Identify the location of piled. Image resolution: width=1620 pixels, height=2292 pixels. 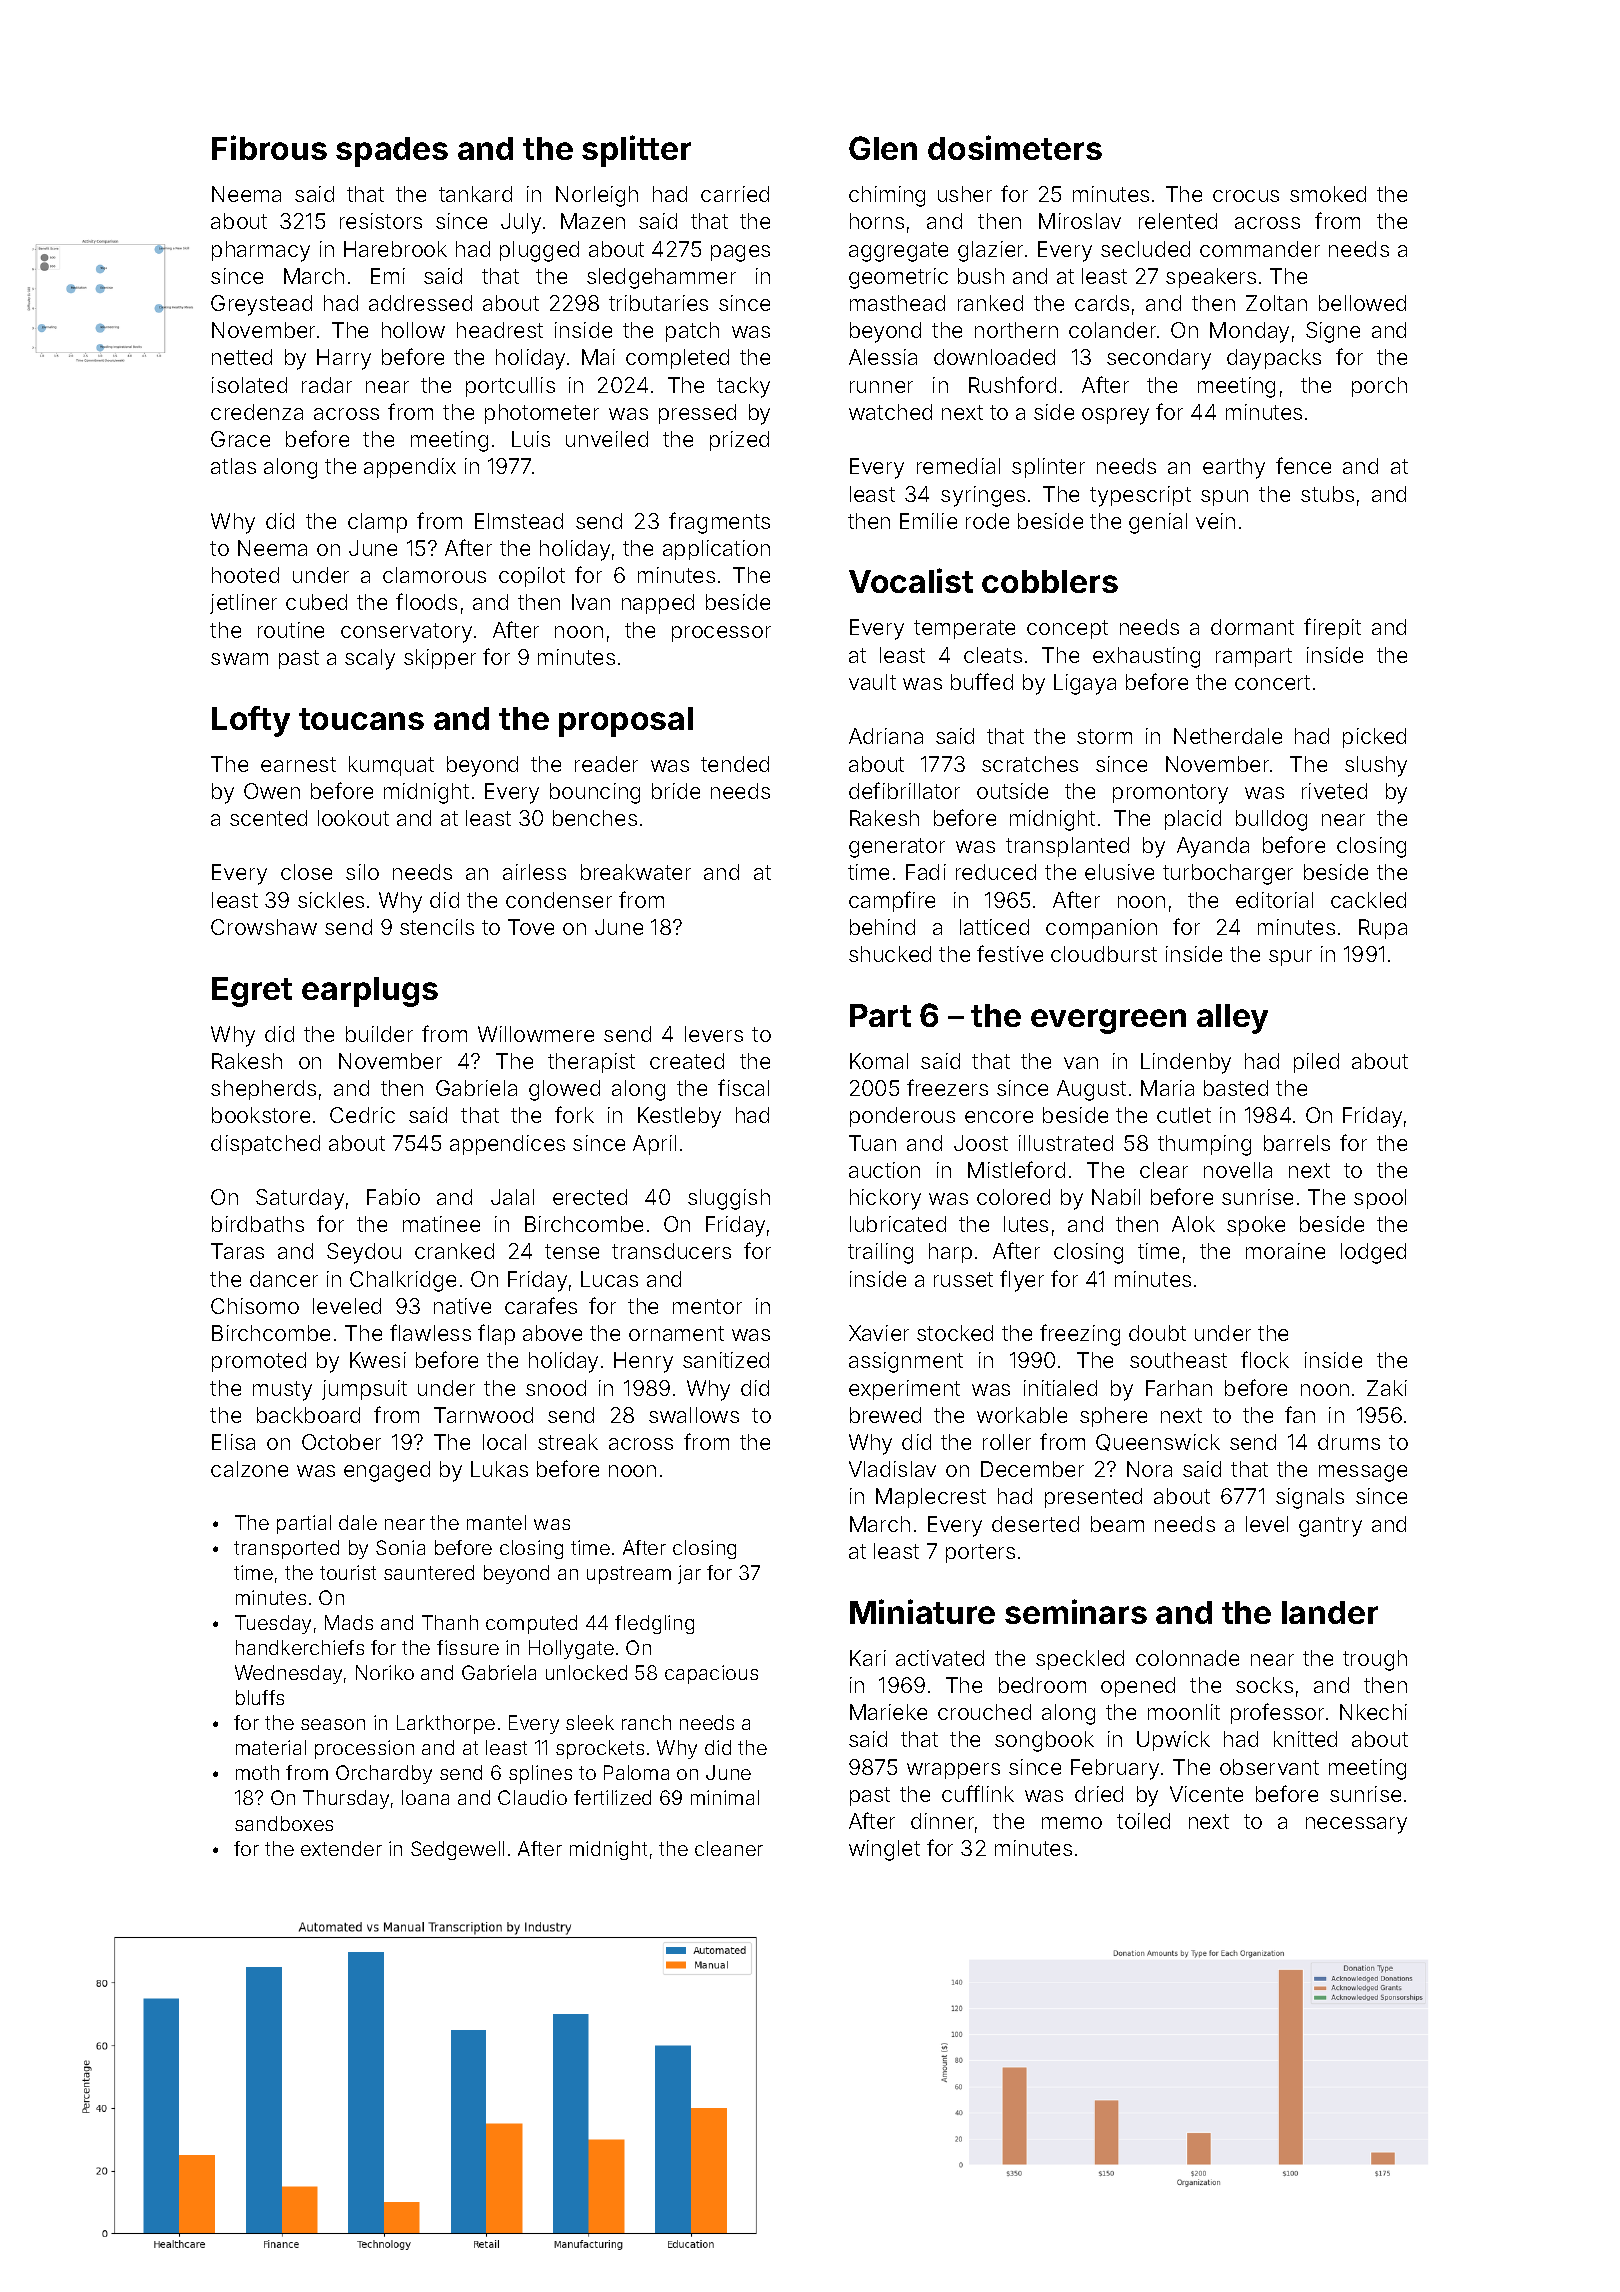
(1316, 1063).
